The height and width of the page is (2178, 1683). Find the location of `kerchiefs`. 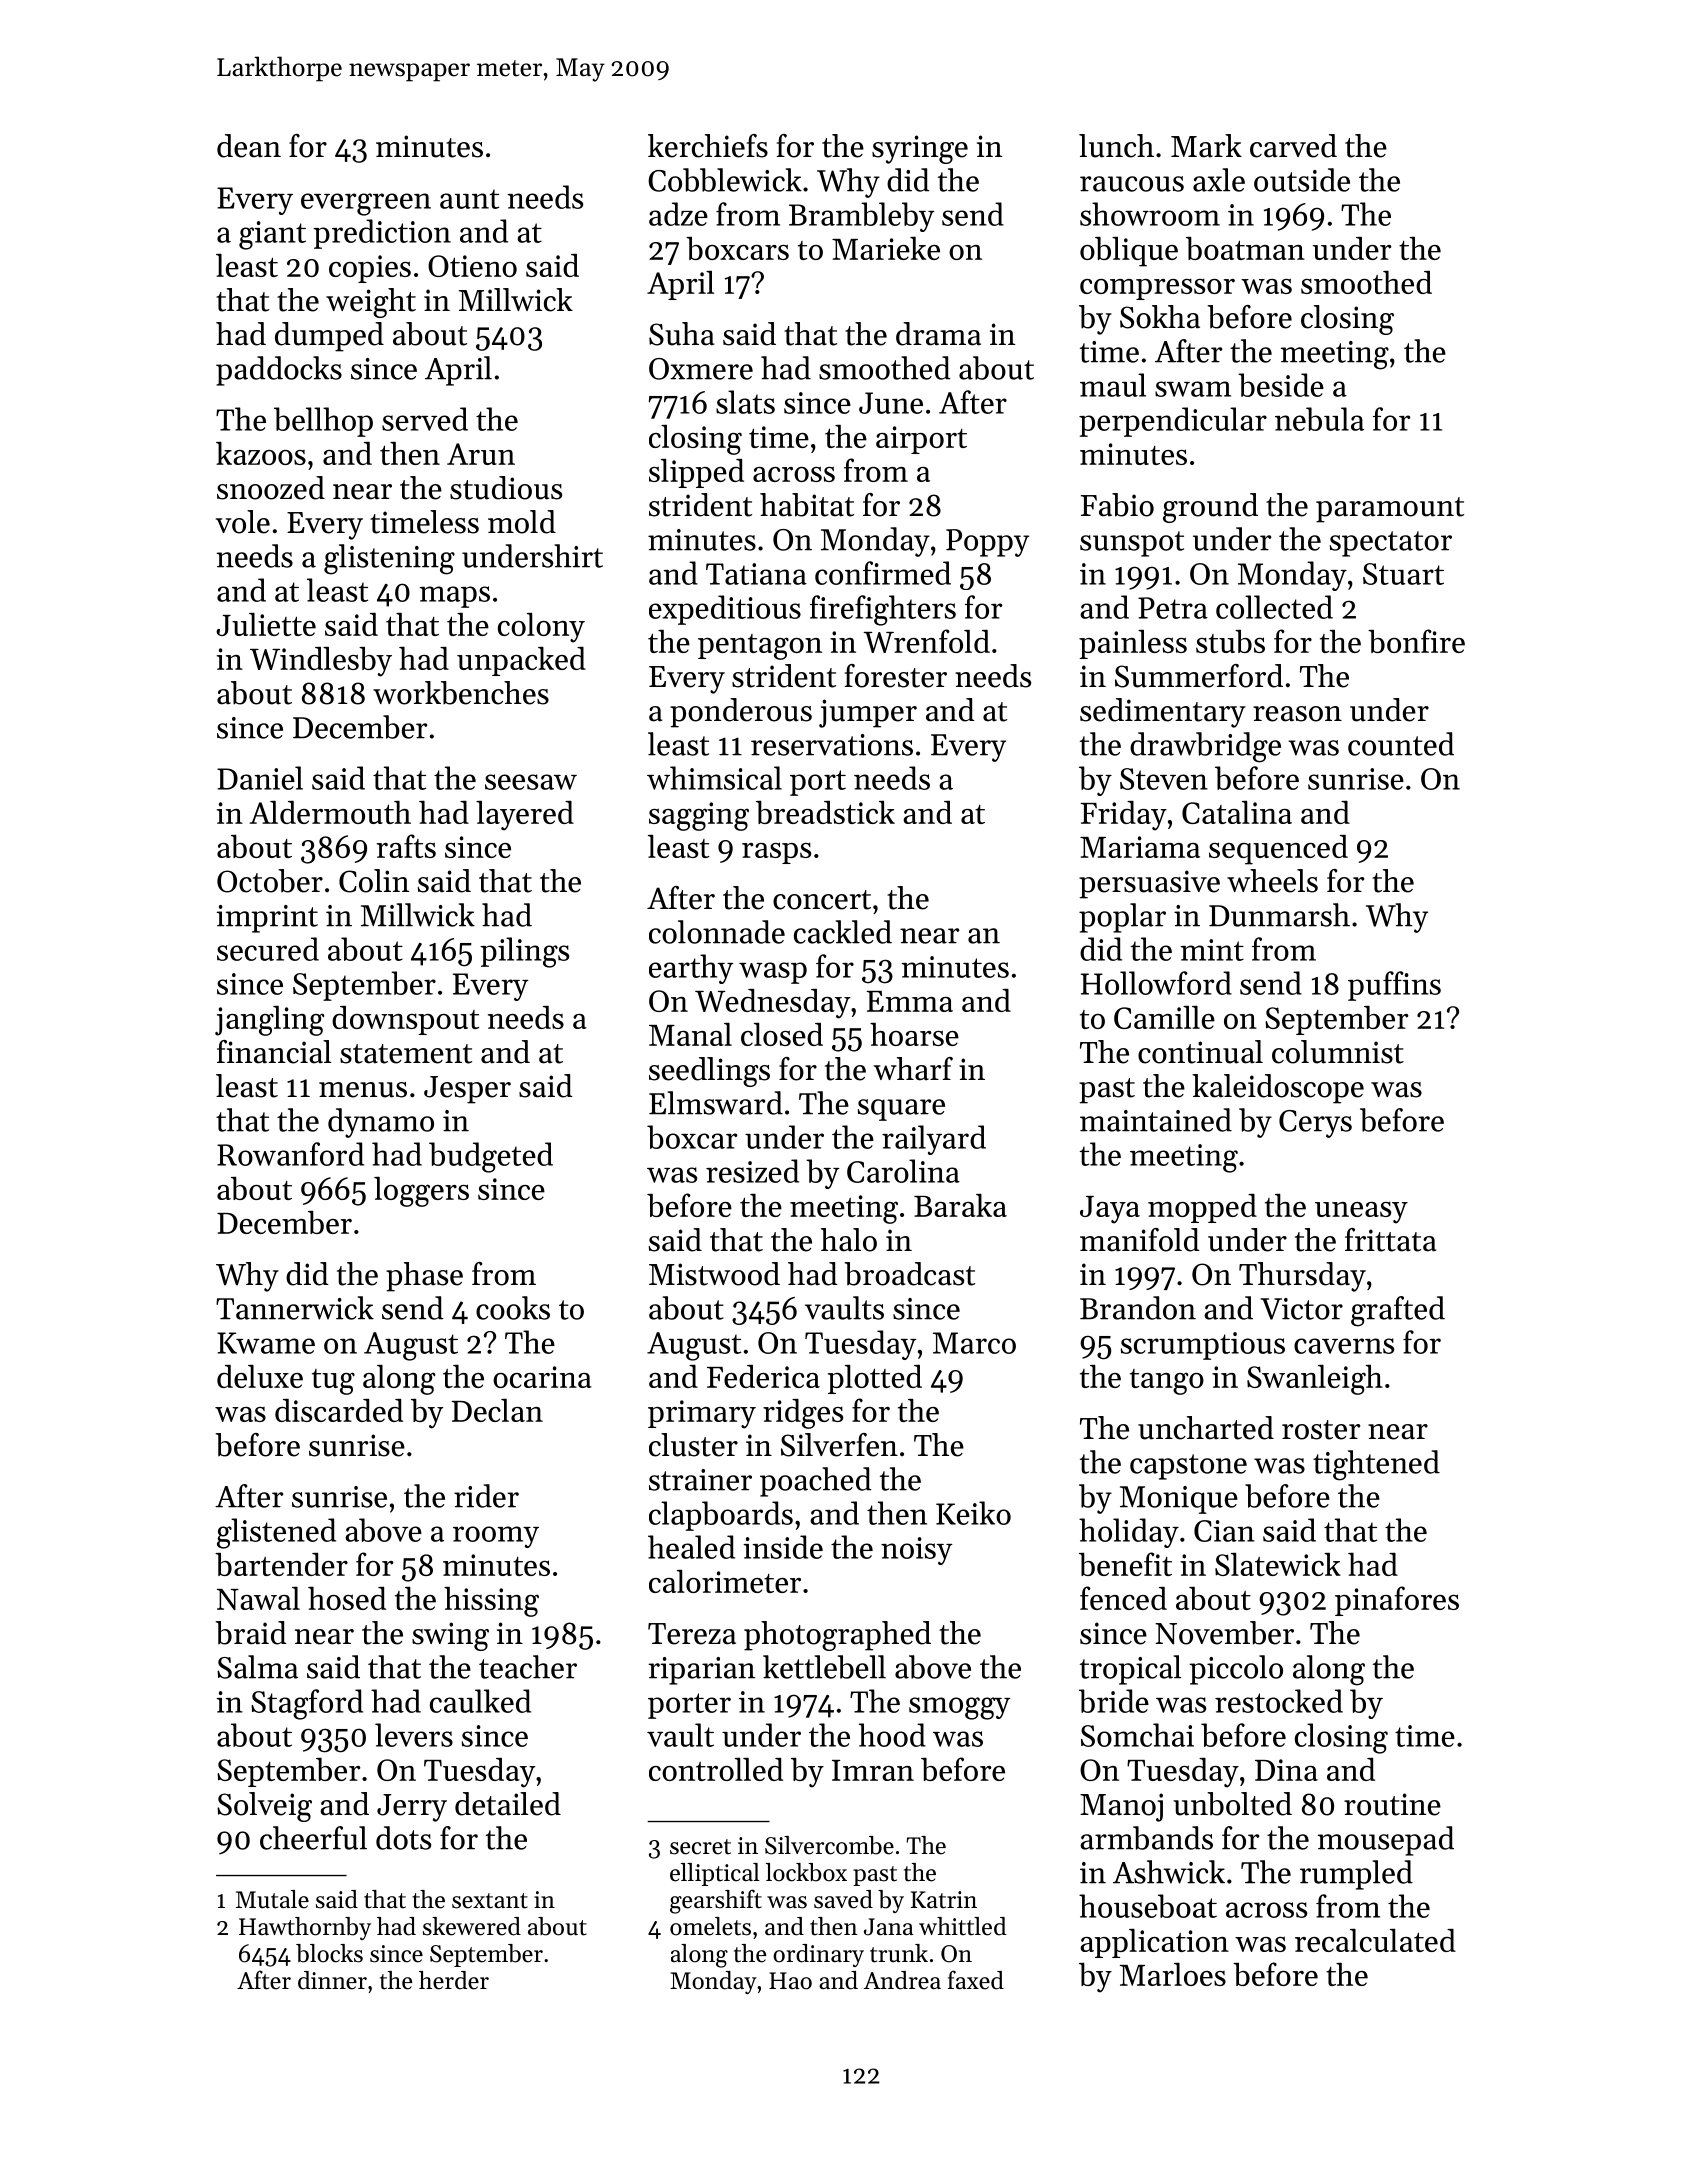

kerchiefs is located at coordinates (708, 146).
